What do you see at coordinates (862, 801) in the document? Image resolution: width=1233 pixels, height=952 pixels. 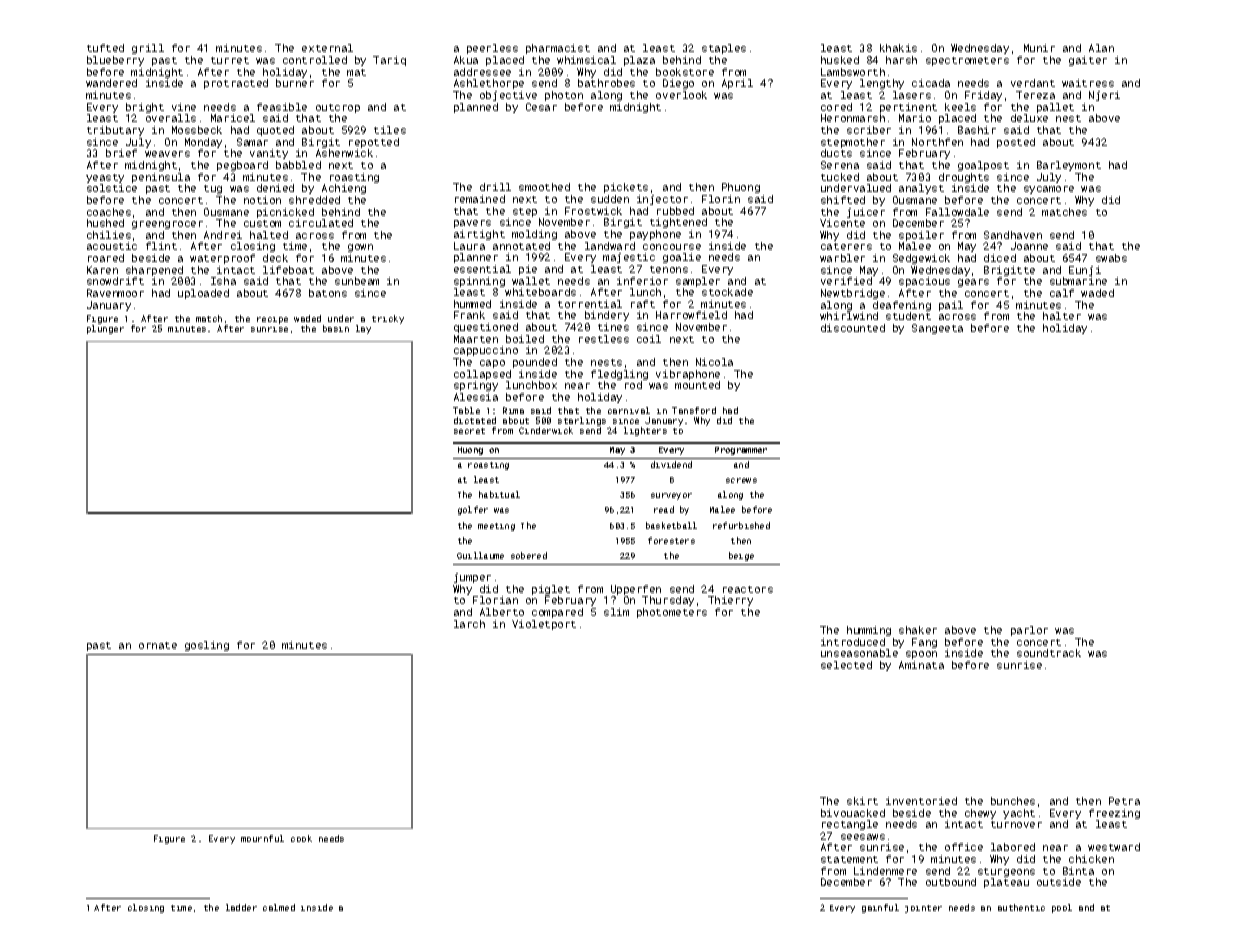 I see `skirt` at bounding box center [862, 801].
